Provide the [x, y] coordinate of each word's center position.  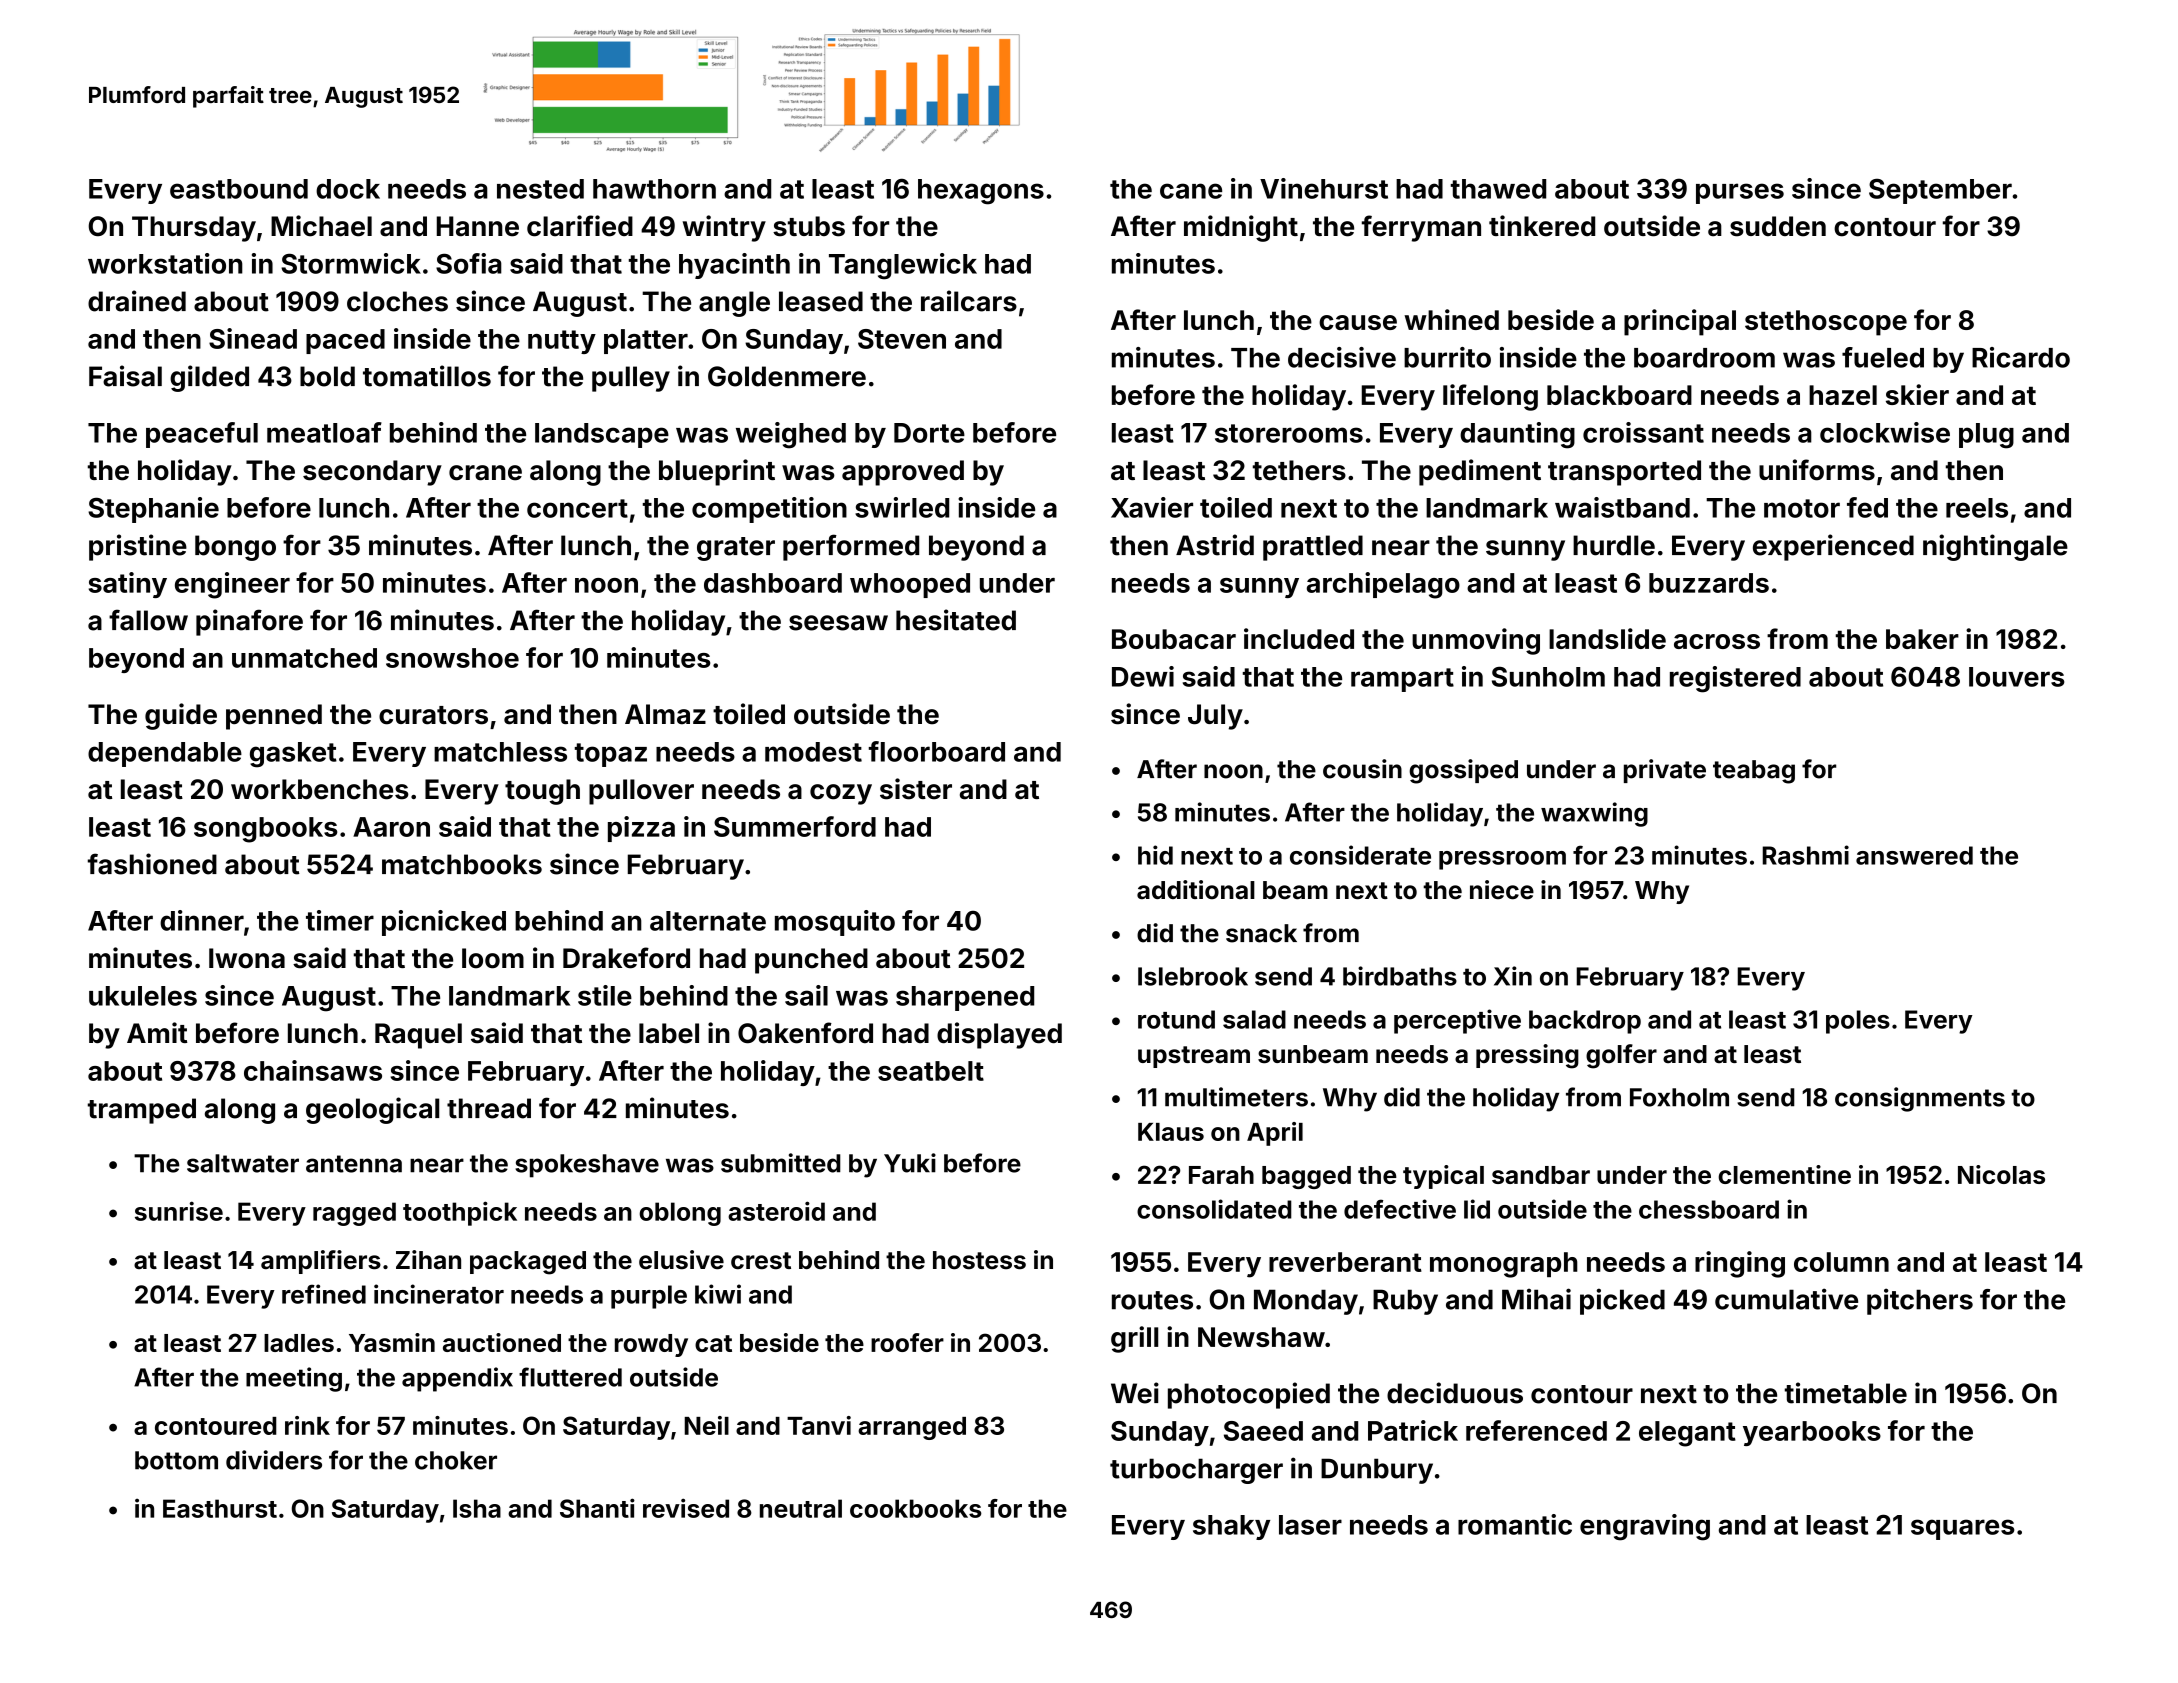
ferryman [1421, 228]
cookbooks [916, 1508]
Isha [477, 1508]
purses [1740, 193]
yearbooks [1812, 1433]
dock [348, 189]
